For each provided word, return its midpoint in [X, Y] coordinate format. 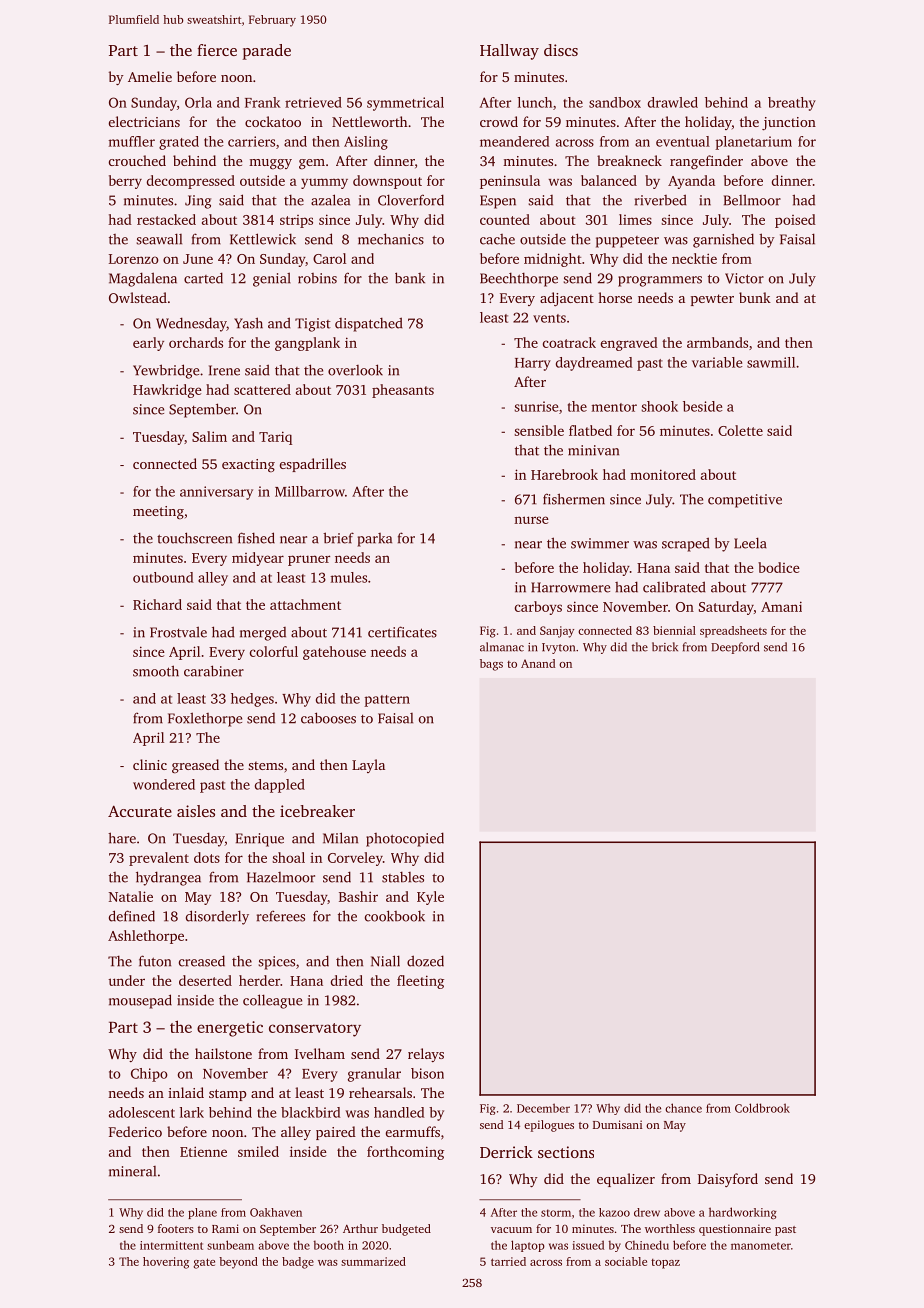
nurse [531, 520]
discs [561, 50]
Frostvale [178, 632]
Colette [740, 430]
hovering [166, 1263]
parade [267, 52]
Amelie [150, 76]
